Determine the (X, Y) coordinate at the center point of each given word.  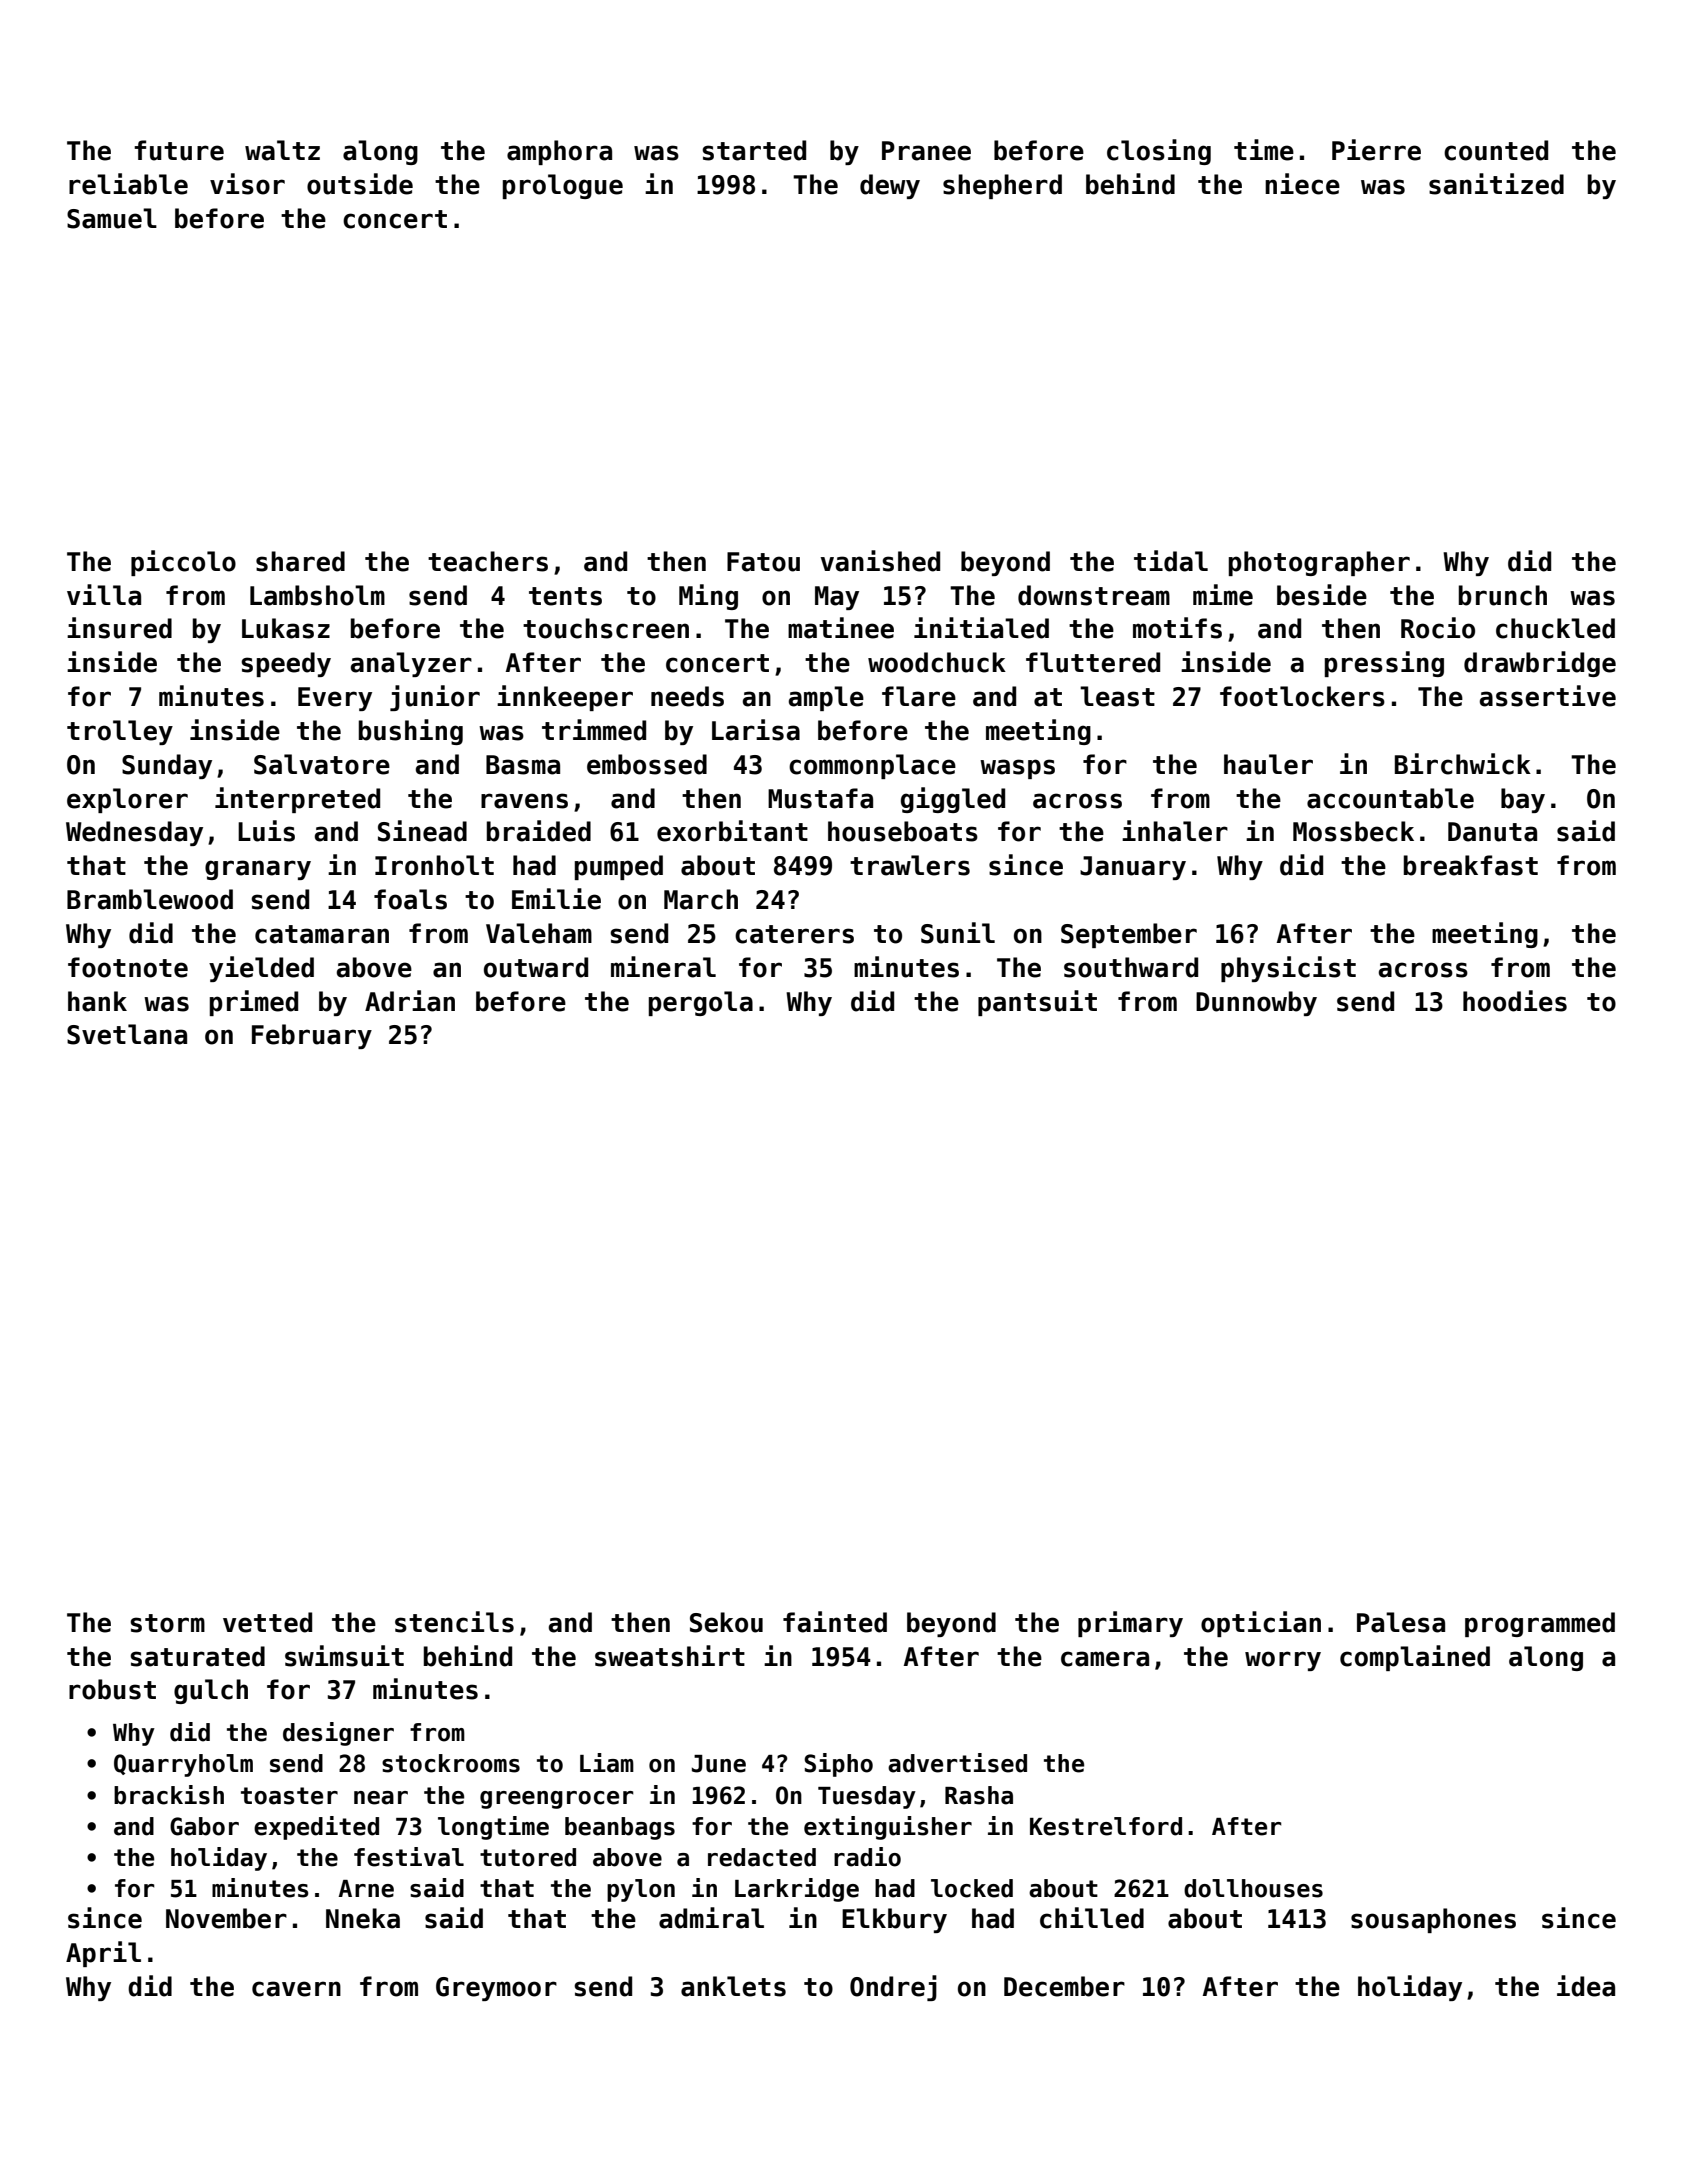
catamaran (322, 934)
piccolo (183, 563)
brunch (1503, 595)
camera (1105, 1659)
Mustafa (820, 798)
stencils (454, 1622)
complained (1415, 1658)
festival (409, 1857)
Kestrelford (1106, 1826)
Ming (708, 597)
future (179, 150)
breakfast (1471, 865)
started (754, 150)
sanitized (1496, 184)
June (719, 1764)
